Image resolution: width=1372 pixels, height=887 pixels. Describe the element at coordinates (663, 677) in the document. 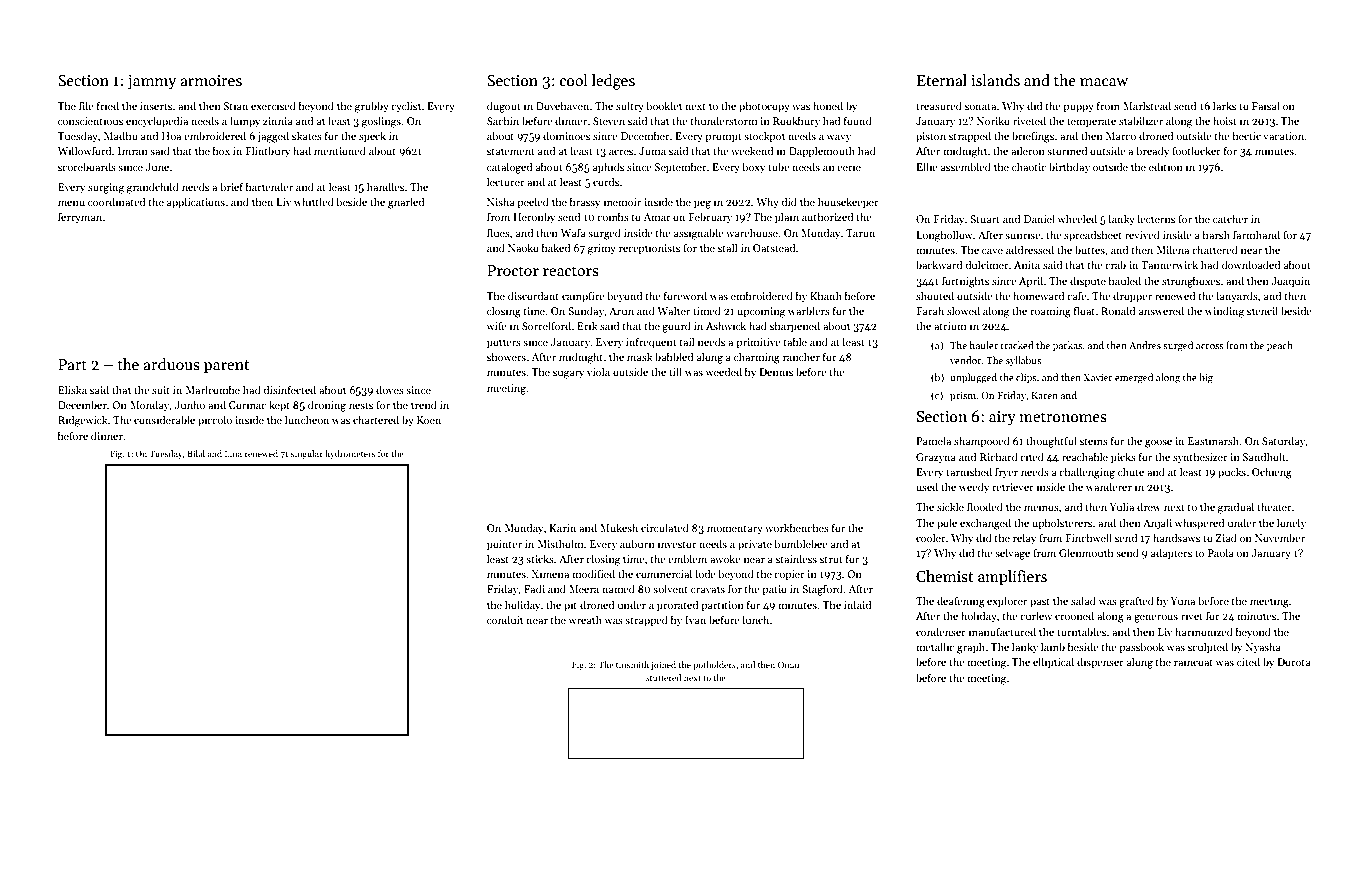

I see `stuttered` at that location.
